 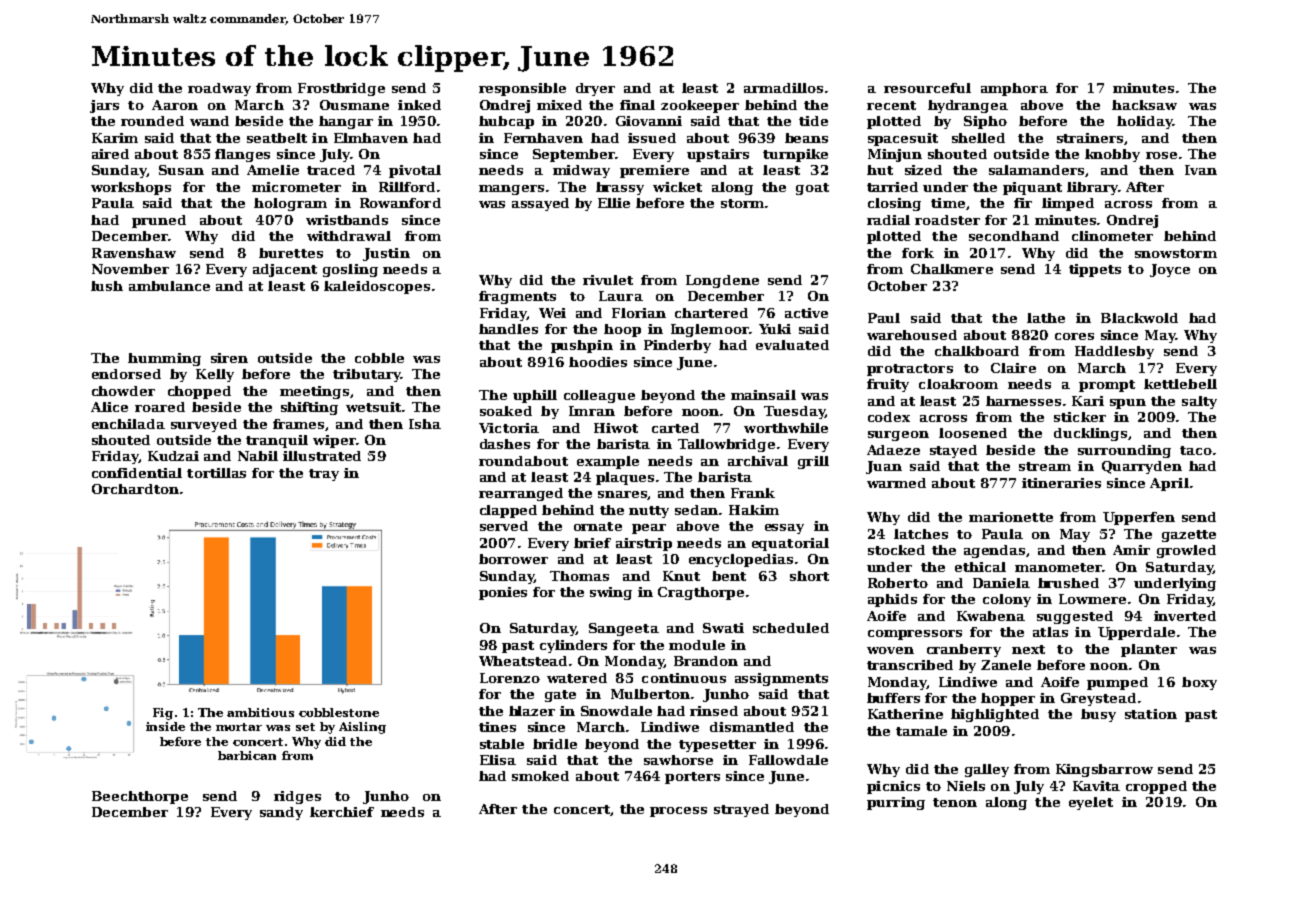 I want to click on Fernhaven, so click(x=543, y=138).
